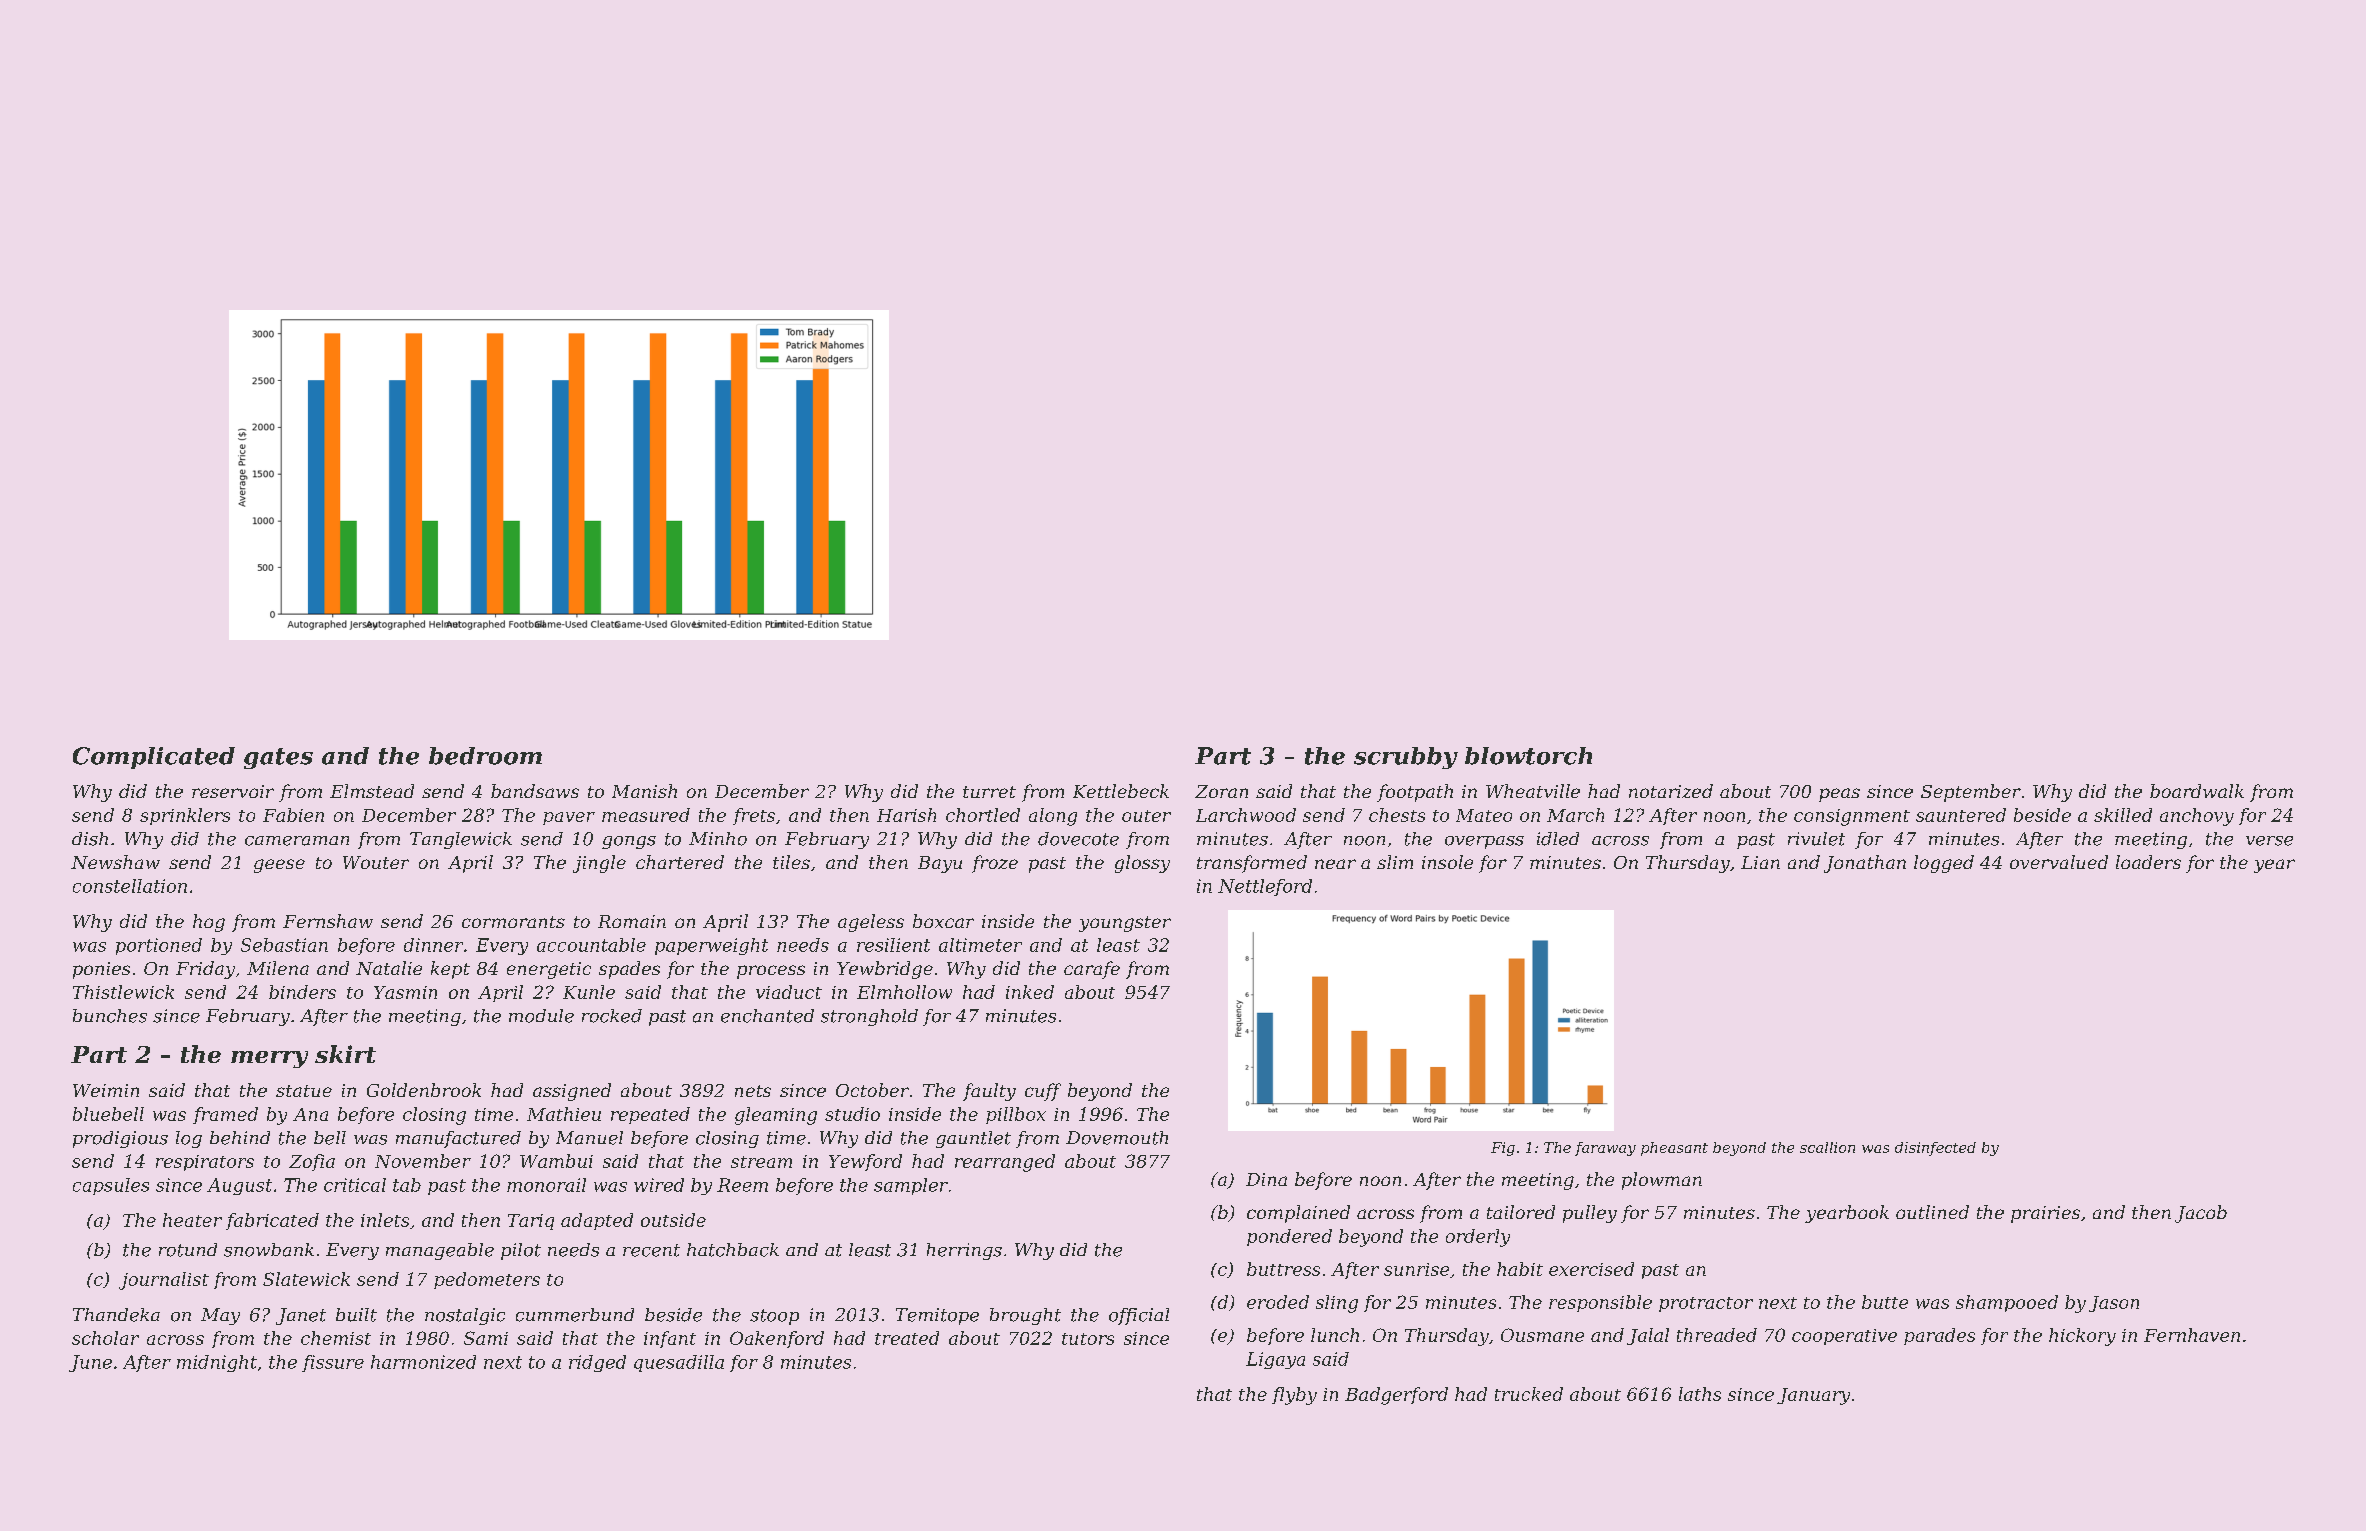 The height and width of the screenshot is (1531, 2366). I want to click on Dovemouth, so click(1117, 1138).
